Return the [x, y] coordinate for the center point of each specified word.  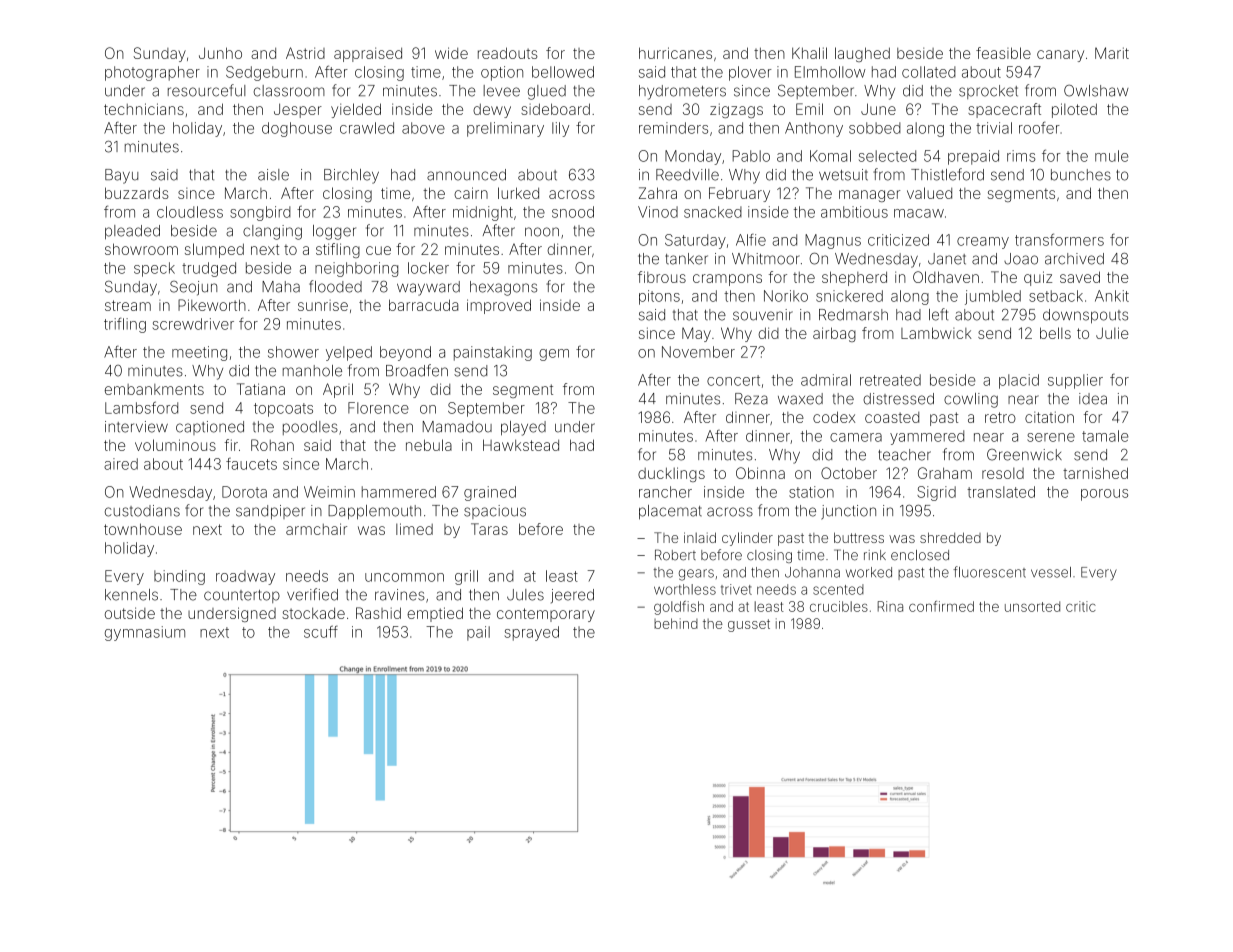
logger [334, 232]
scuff [321, 631]
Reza [751, 399]
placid [1019, 381]
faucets [251, 464]
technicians [144, 109]
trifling [125, 325]
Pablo [751, 156]
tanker [686, 259]
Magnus [833, 241]
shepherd [854, 278]
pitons [659, 297]
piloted [1074, 110]
